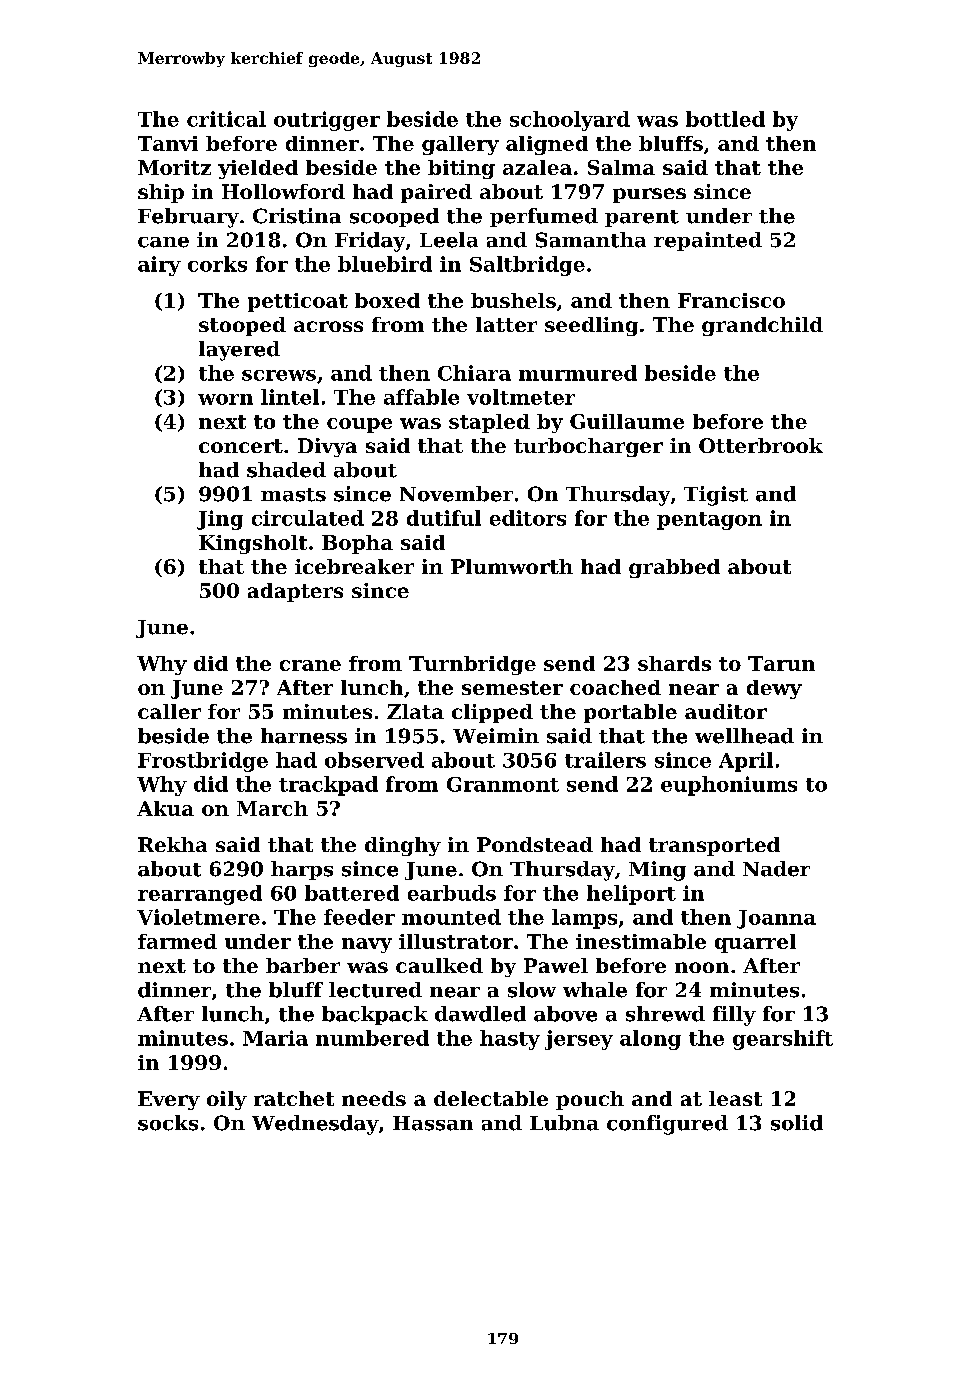 This screenshot has height=1382, width=973. Describe the element at coordinates (731, 300) in the screenshot. I see `Francisco` at that location.
